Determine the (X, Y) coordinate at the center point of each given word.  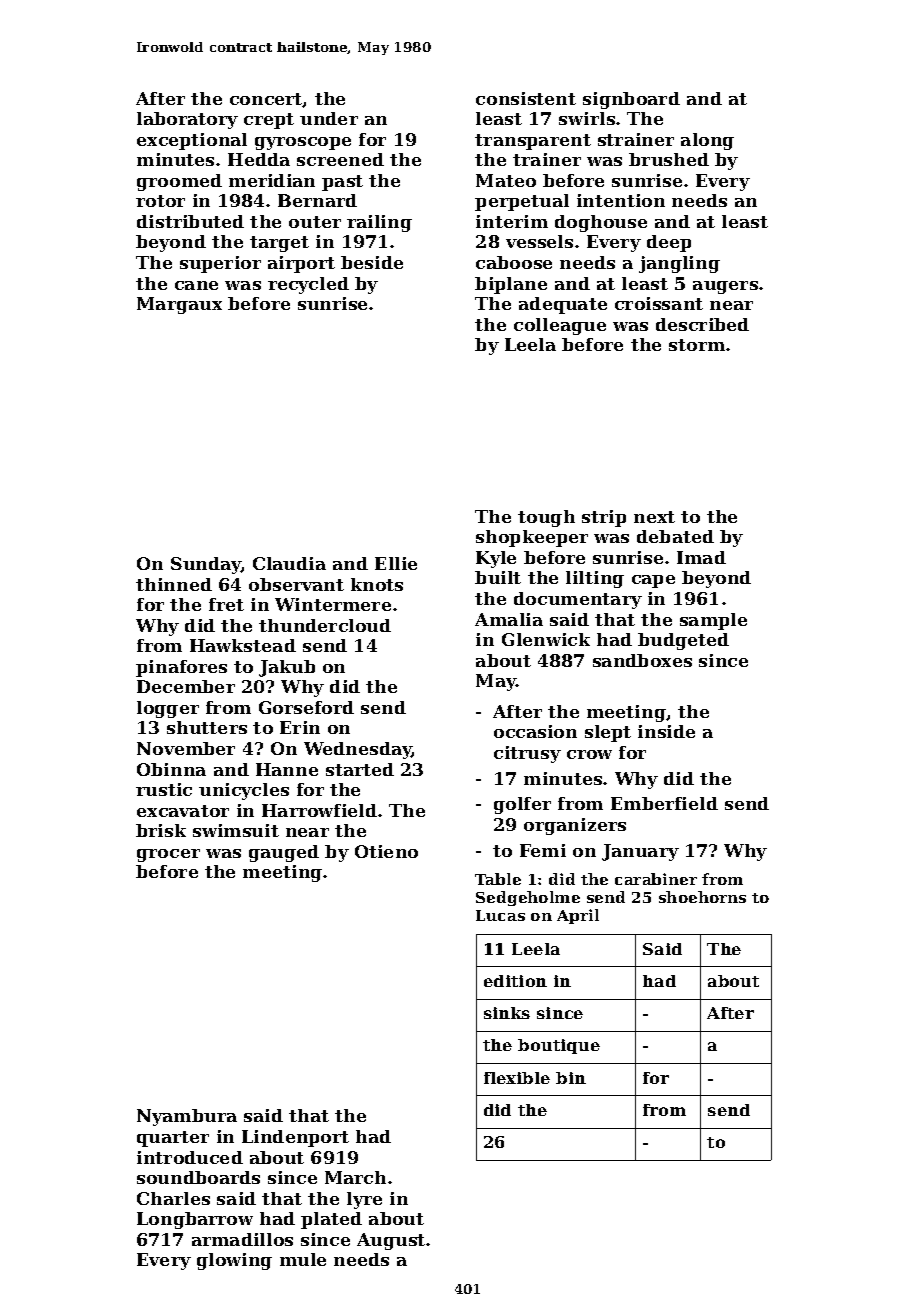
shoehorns (702, 897)
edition (515, 981)
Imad (701, 557)
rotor (160, 201)
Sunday (206, 565)
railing (379, 223)
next (654, 517)
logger (168, 709)
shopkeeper (532, 538)
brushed (669, 159)
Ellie (396, 563)
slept (608, 733)
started (360, 769)
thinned (174, 584)
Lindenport (295, 1138)
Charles (173, 1198)
